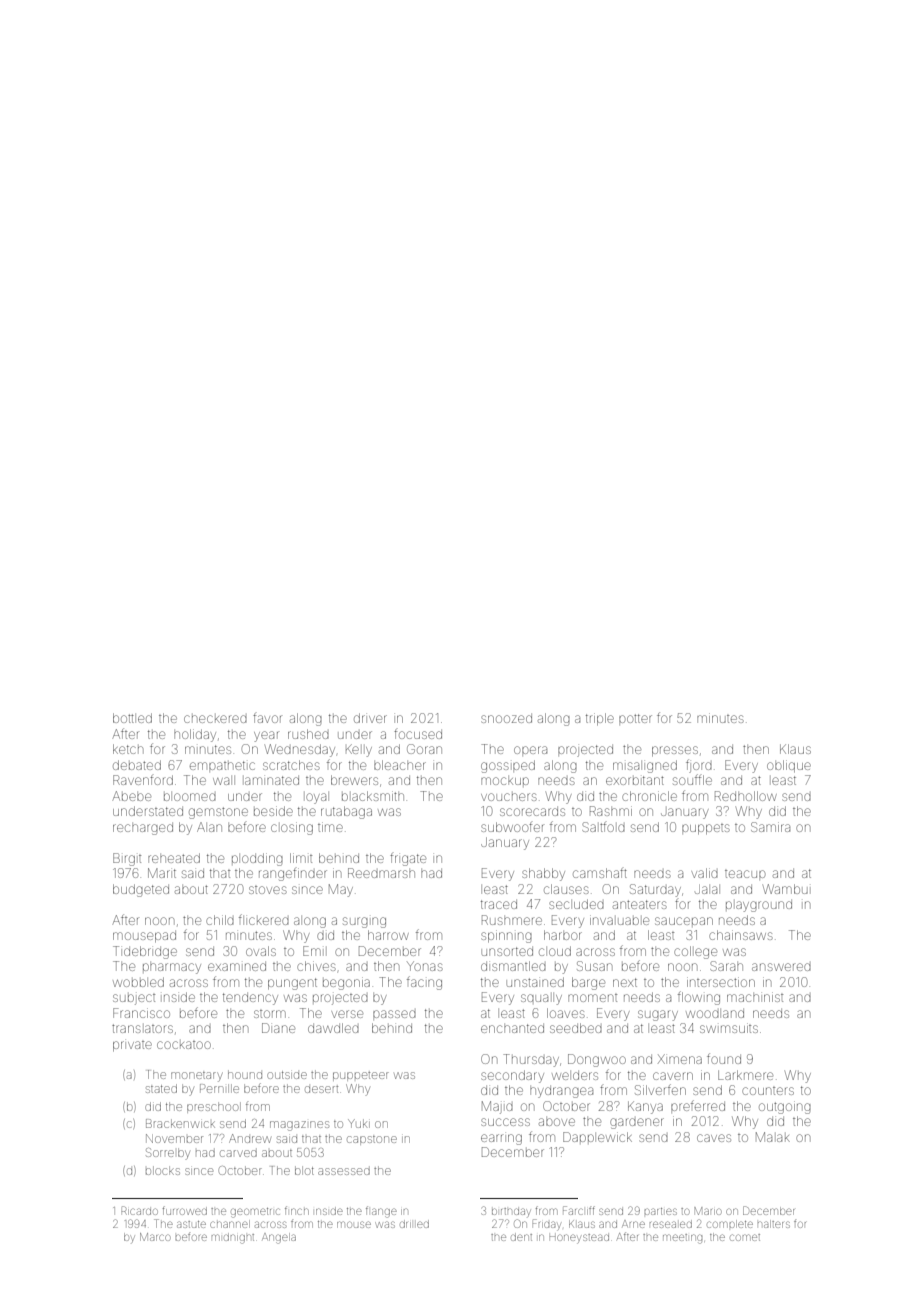 This document has height=1308, width=924. Describe the element at coordinates (381, 873) in the document. I see `Reedmarsh` at that location.
